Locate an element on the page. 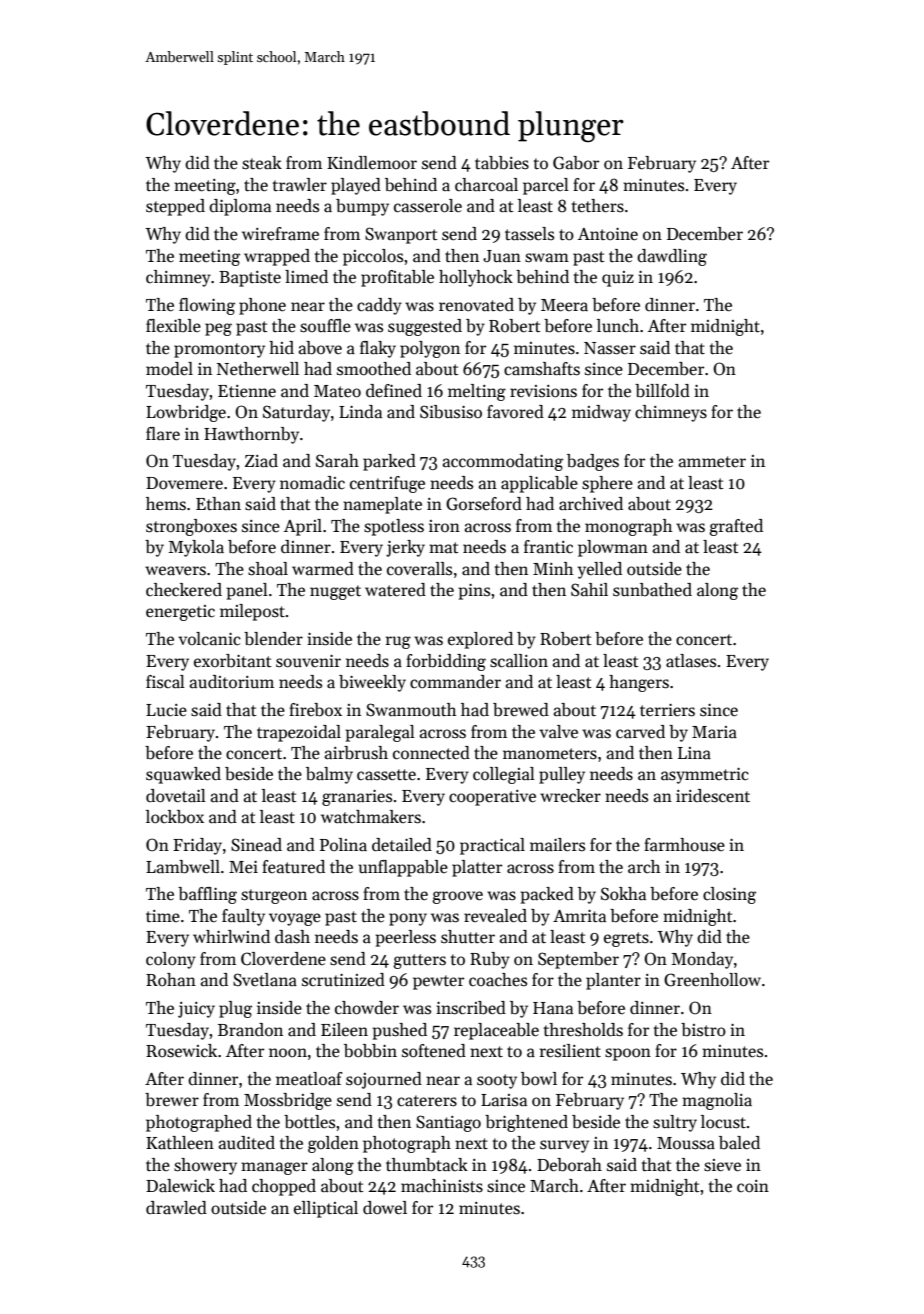 This page has width=924, height=1314. hollyhock is located at coordinates (476, 278).
